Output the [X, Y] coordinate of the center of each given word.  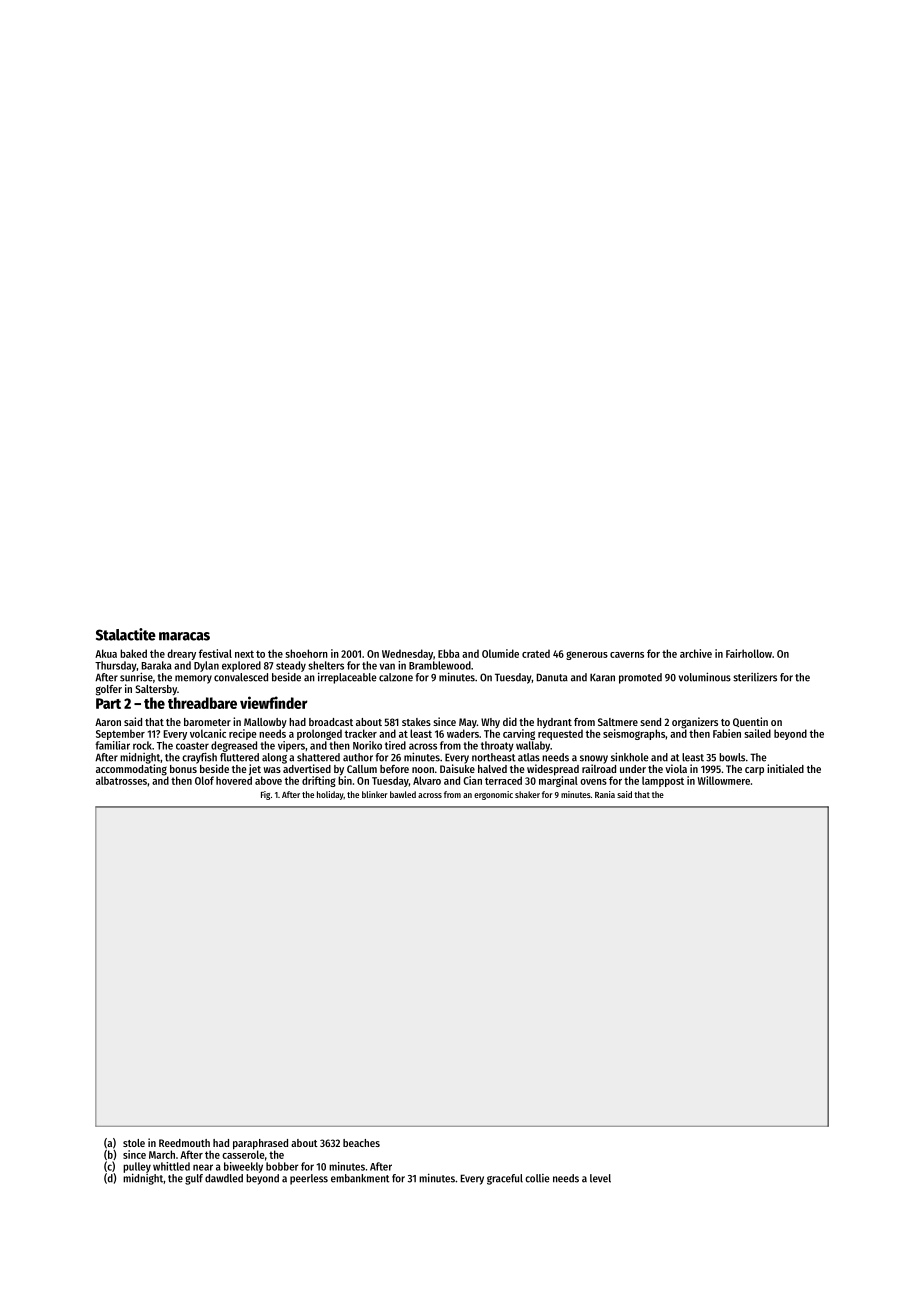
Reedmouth [184, 1143]
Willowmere [724, 780]
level [600, 1178]
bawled [403, 794]
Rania [605, 794]
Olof [204, 780]
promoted [640, 678]
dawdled [224, 1178]
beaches [361, 1143]
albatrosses [121, 780]
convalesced [241, 677]
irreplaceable [347, 678]
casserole [243, 1154]
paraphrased [260, 1144]
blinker [375, 794]
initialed [785, 768]
